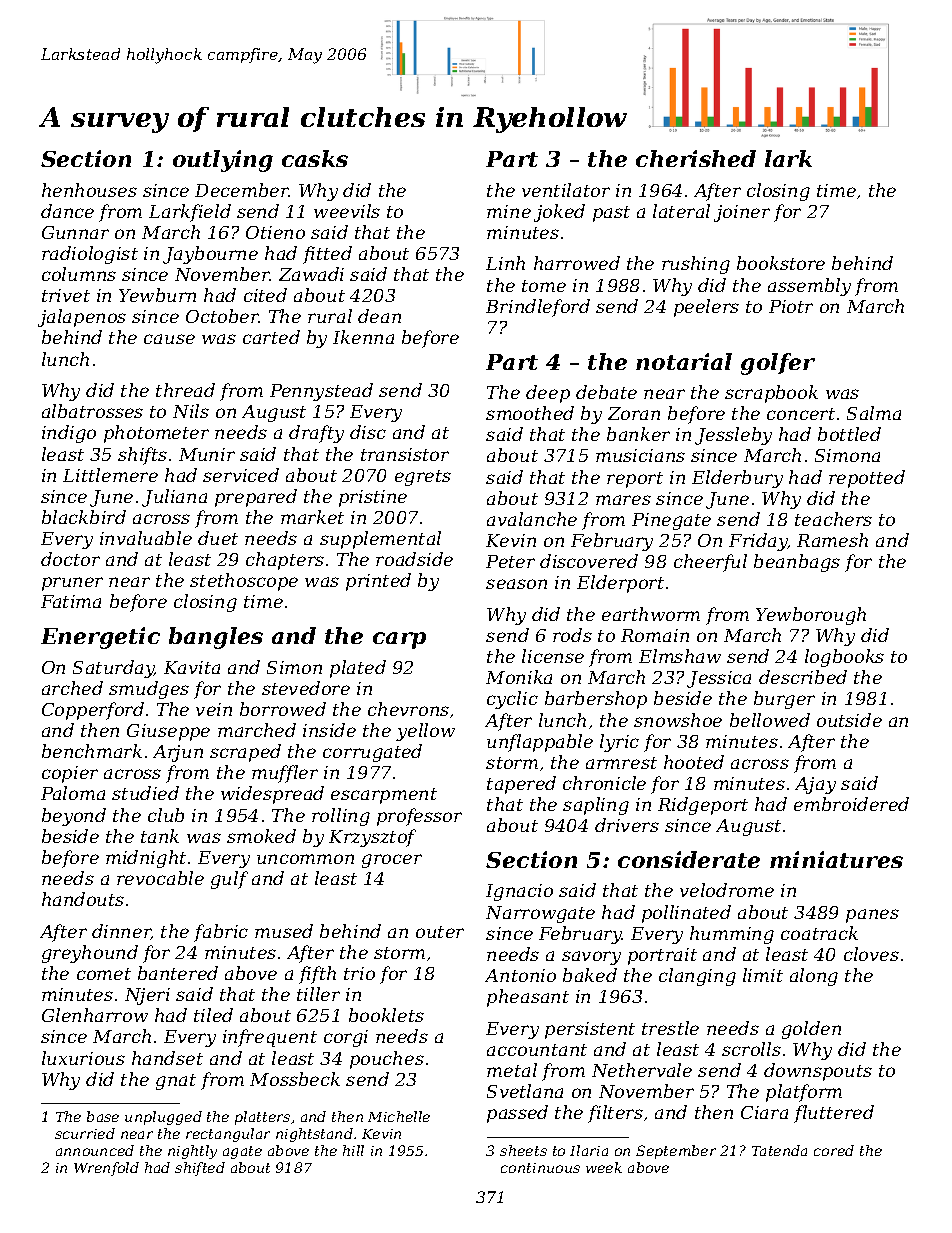  I want to click on Ignacio, so click(519, 892).
